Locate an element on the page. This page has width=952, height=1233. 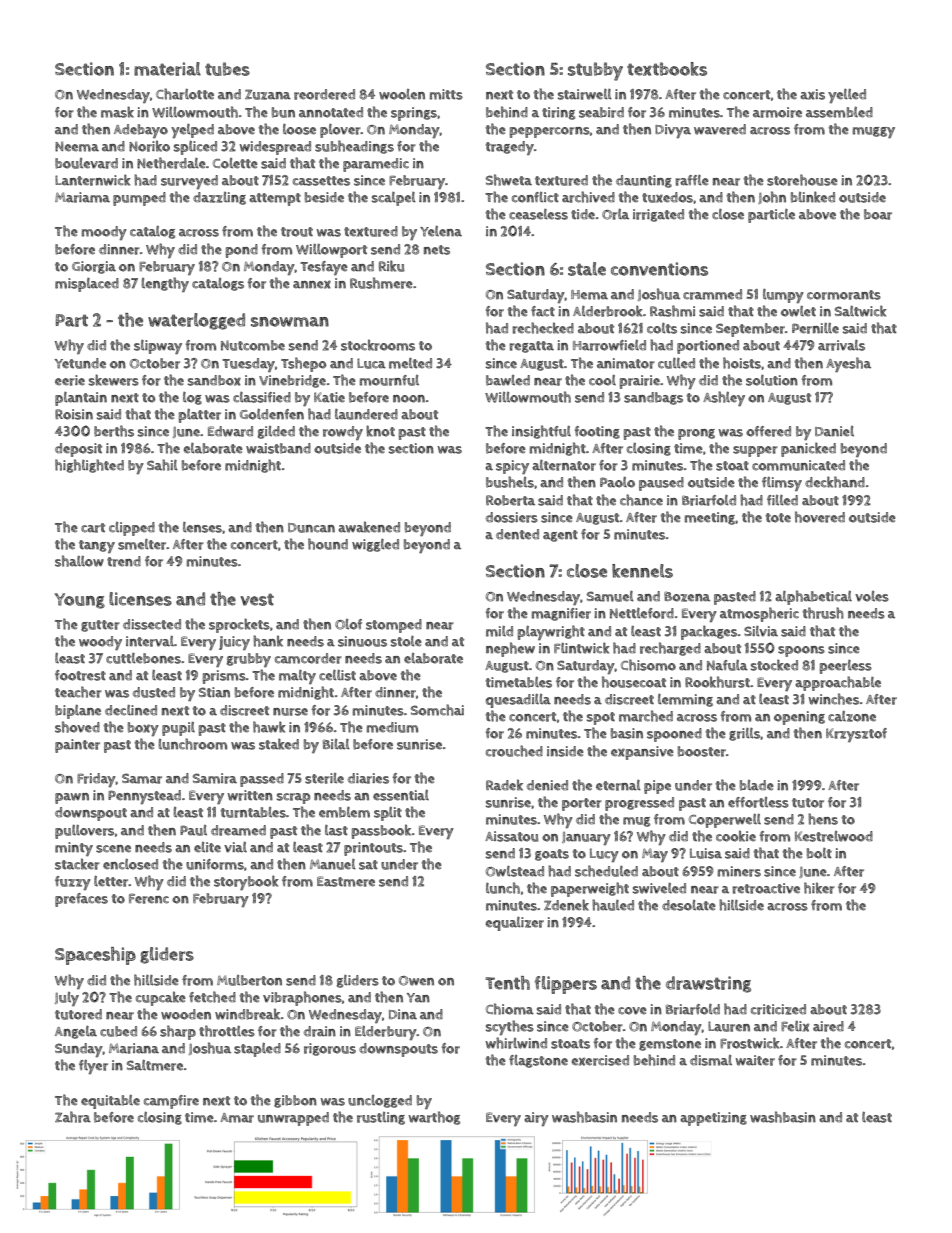
woolen is located at coordinates (402, 94).
